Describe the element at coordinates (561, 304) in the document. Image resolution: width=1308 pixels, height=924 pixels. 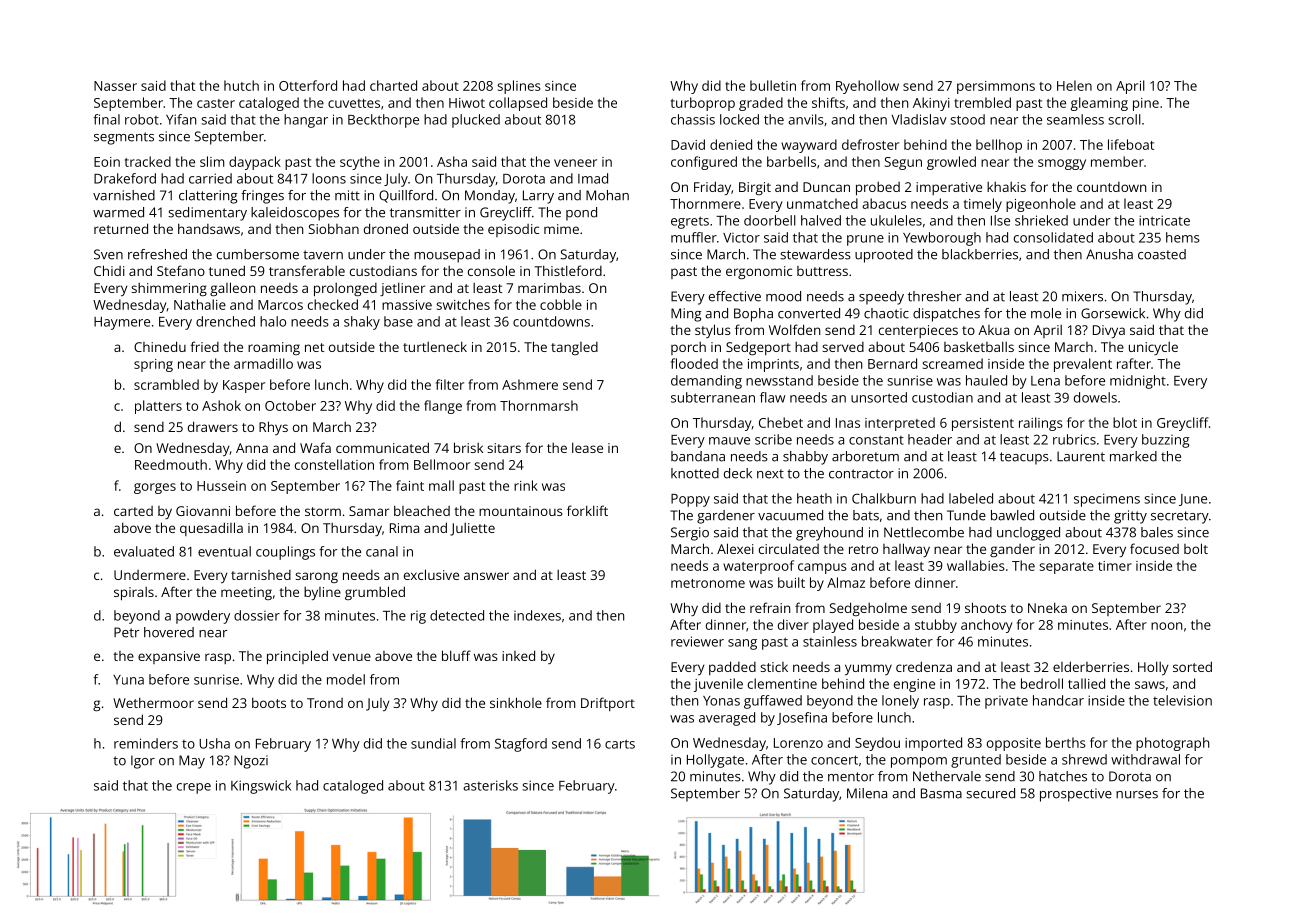
I see `cobble` at that location.
